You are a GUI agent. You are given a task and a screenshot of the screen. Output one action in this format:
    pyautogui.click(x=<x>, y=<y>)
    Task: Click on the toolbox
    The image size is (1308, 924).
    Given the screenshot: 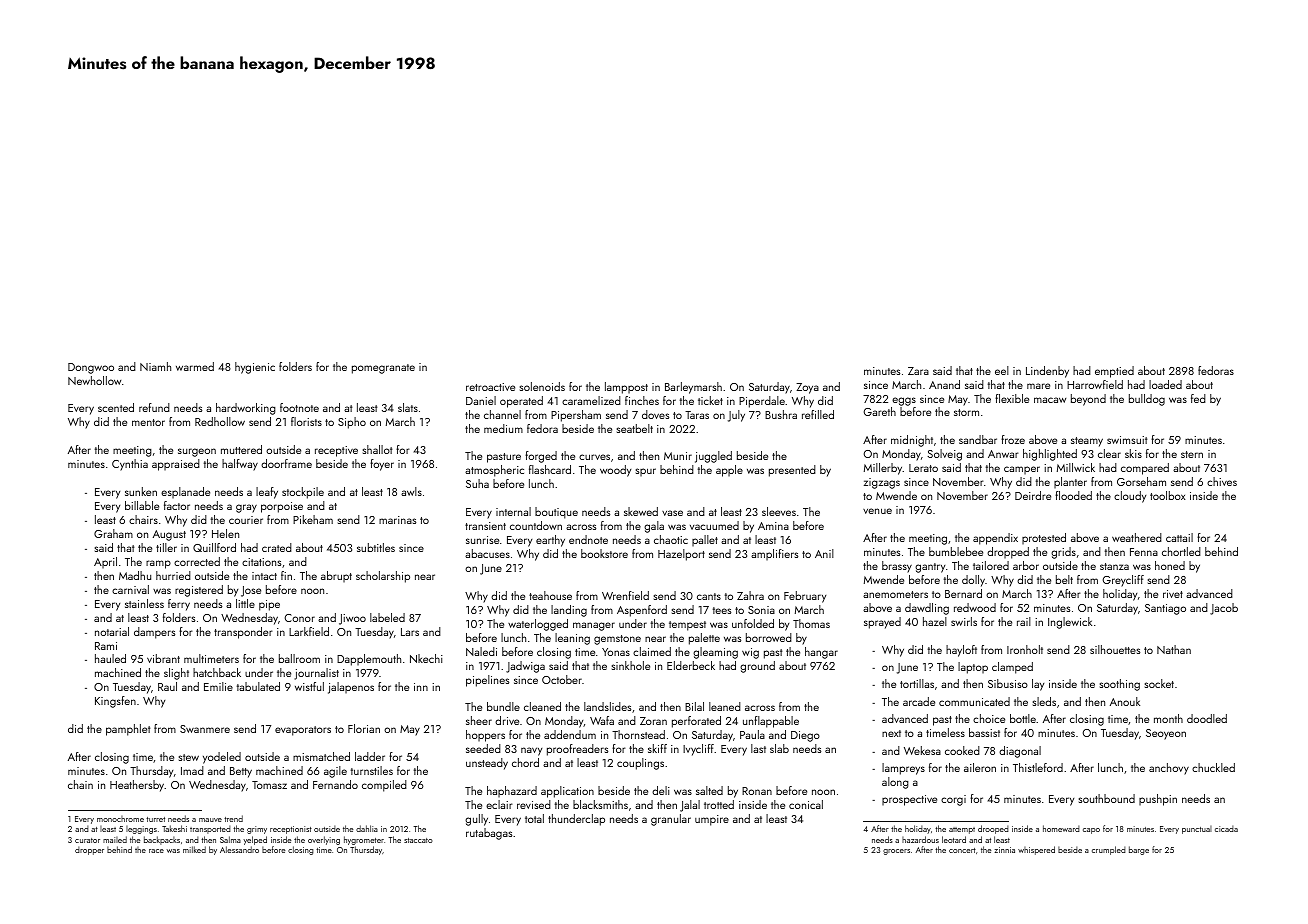 What is the action you would take?
    pyautogui.click(x=1168, y=495)
